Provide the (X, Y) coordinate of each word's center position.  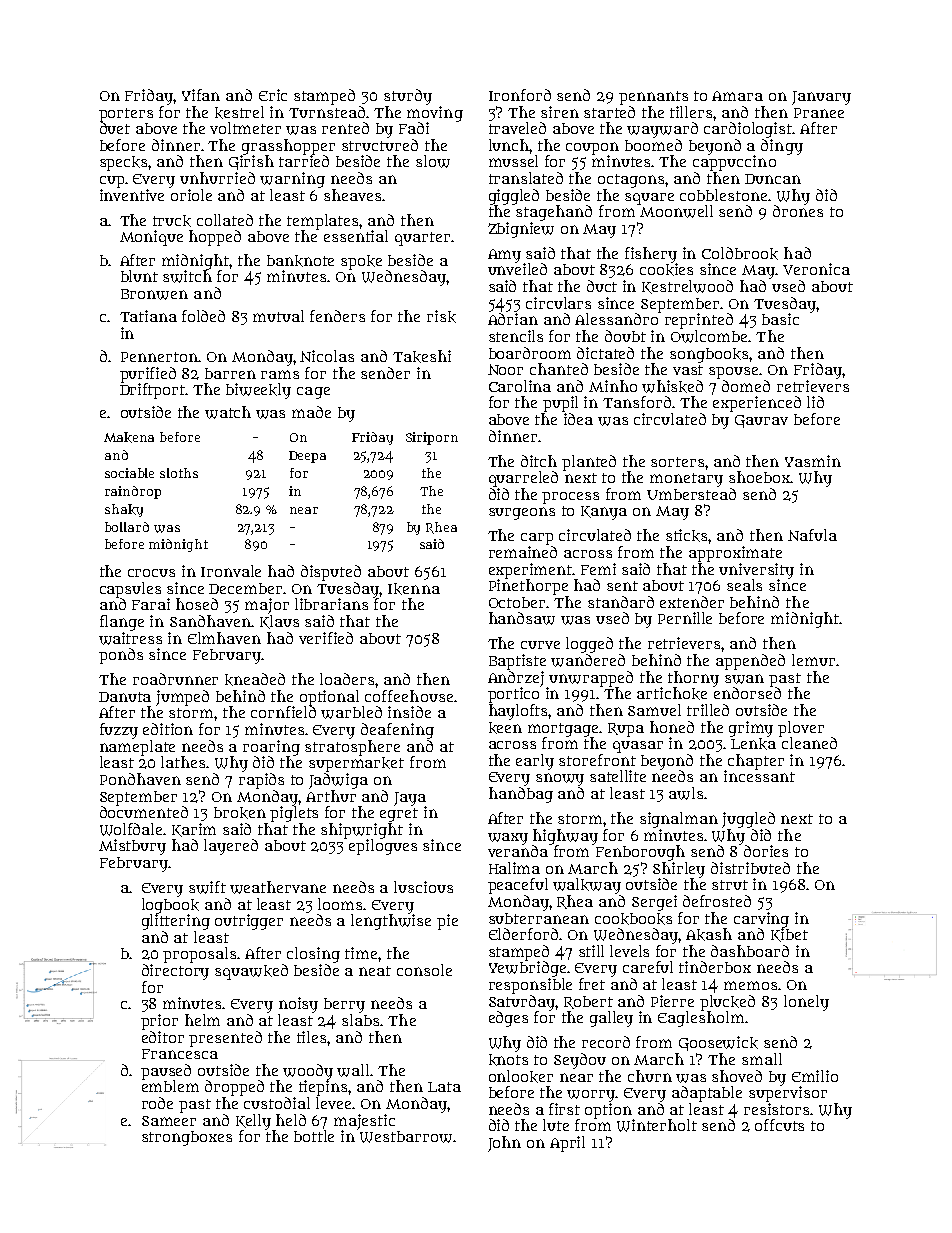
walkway (587, 886)
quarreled (523, 479)
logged (589, 645)
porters (126, 115)
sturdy (408, 97)
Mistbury (132, 847)
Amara (737, 96)
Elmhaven (224, 638)
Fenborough (640, 853)
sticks (687, 535)
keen (505, 728)
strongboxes (187, 1138)
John (504, 1144)
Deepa (307, 457)
